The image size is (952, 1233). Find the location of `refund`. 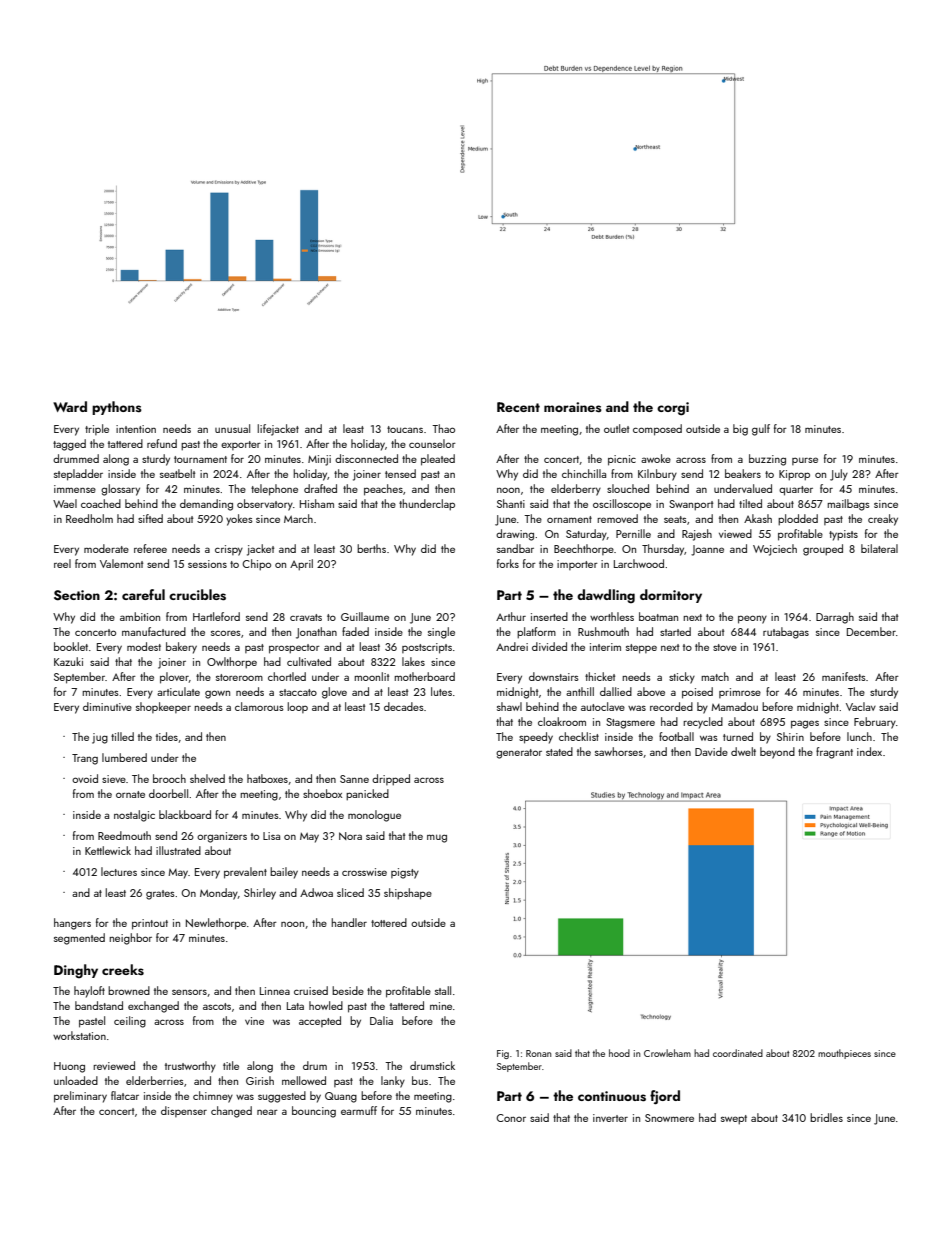

refund is located at coordinates (162, 443).
